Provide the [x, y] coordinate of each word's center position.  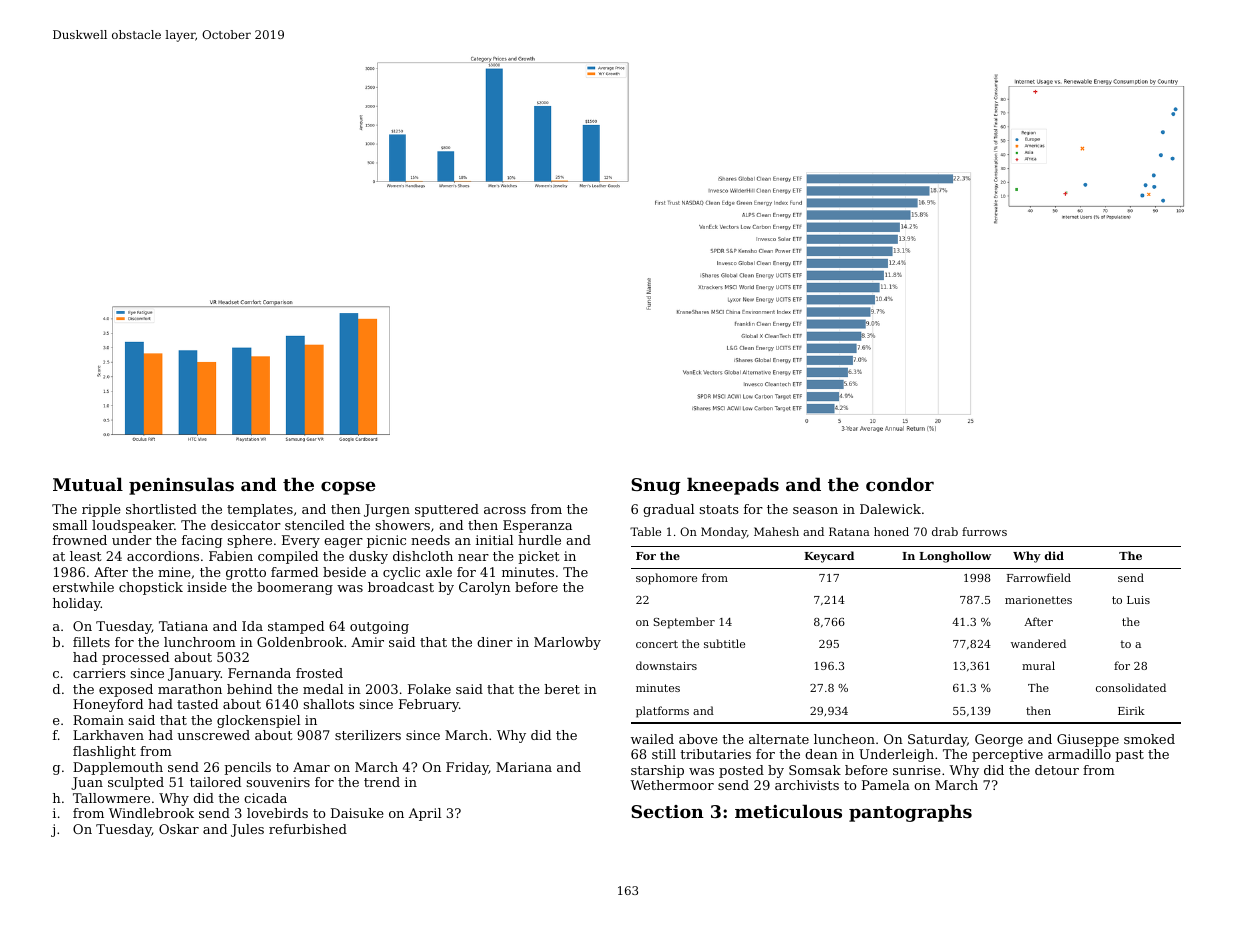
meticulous [788, 811]
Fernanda [259, 673]
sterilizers [368, 735]
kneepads [733, 486]
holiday [77, 604]
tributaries [715, 754]
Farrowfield [1039, 577]
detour [1057, 770]
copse [348, 488]
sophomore [666, 579]
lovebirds [277, 813]
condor [900, 484]
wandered [1038, 643]
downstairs [666, 665]
